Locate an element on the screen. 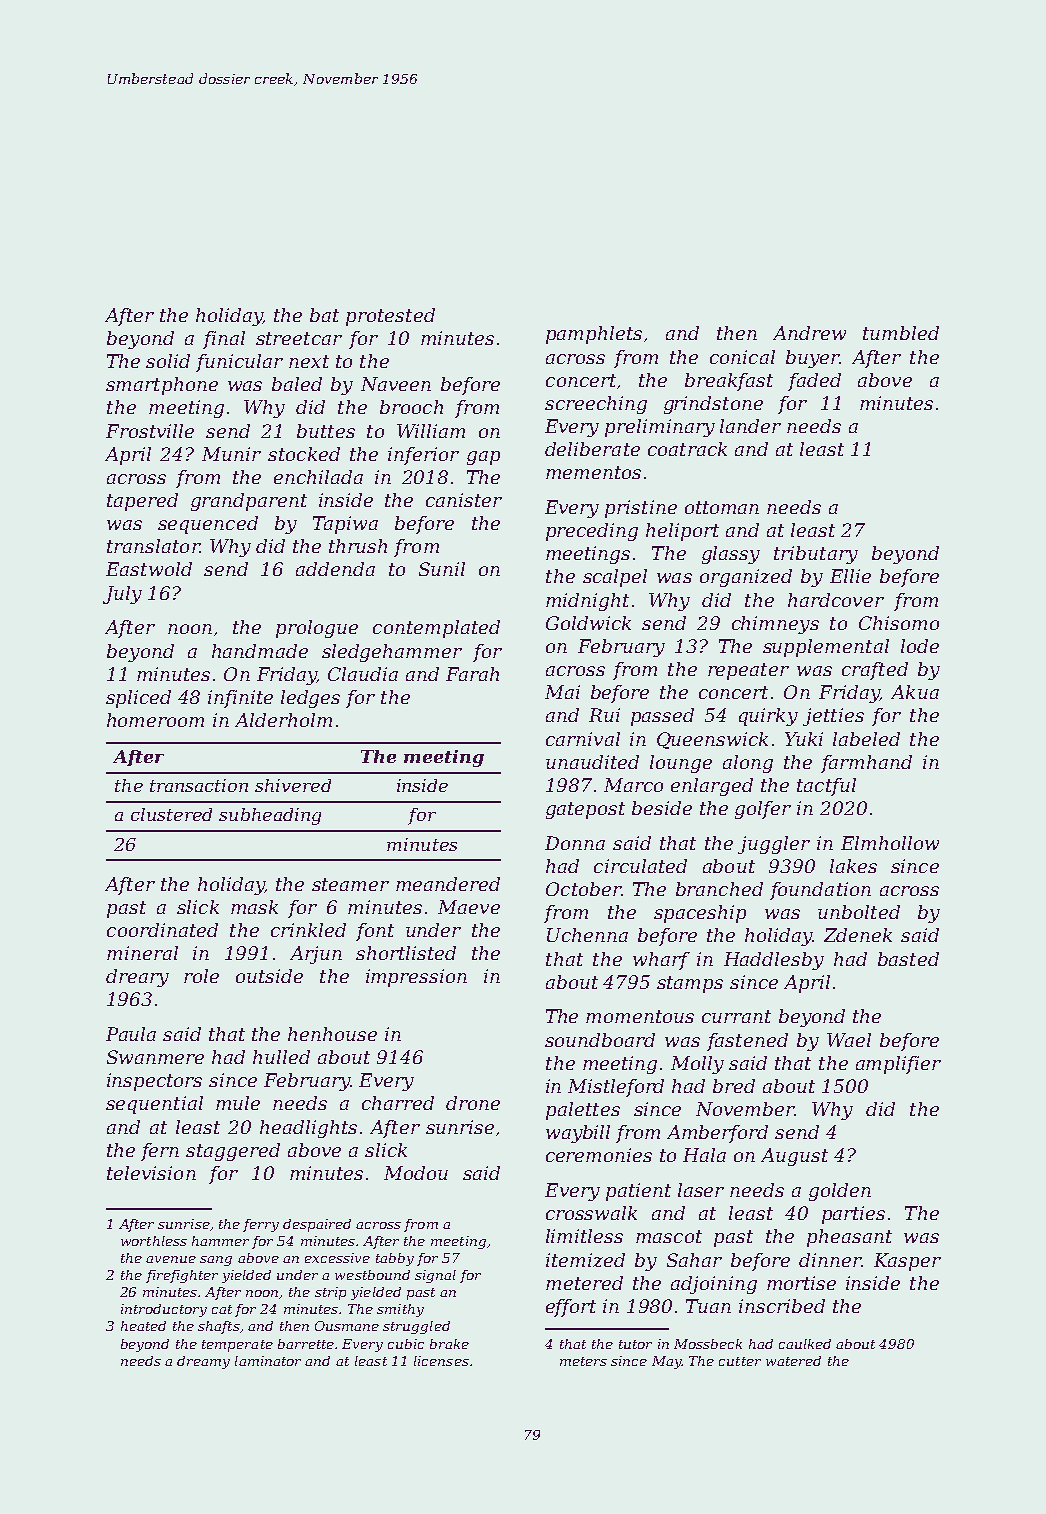 The height and width of the screenshot is (1514, 1046). dreamy is located at coordinates (203, 1362).
